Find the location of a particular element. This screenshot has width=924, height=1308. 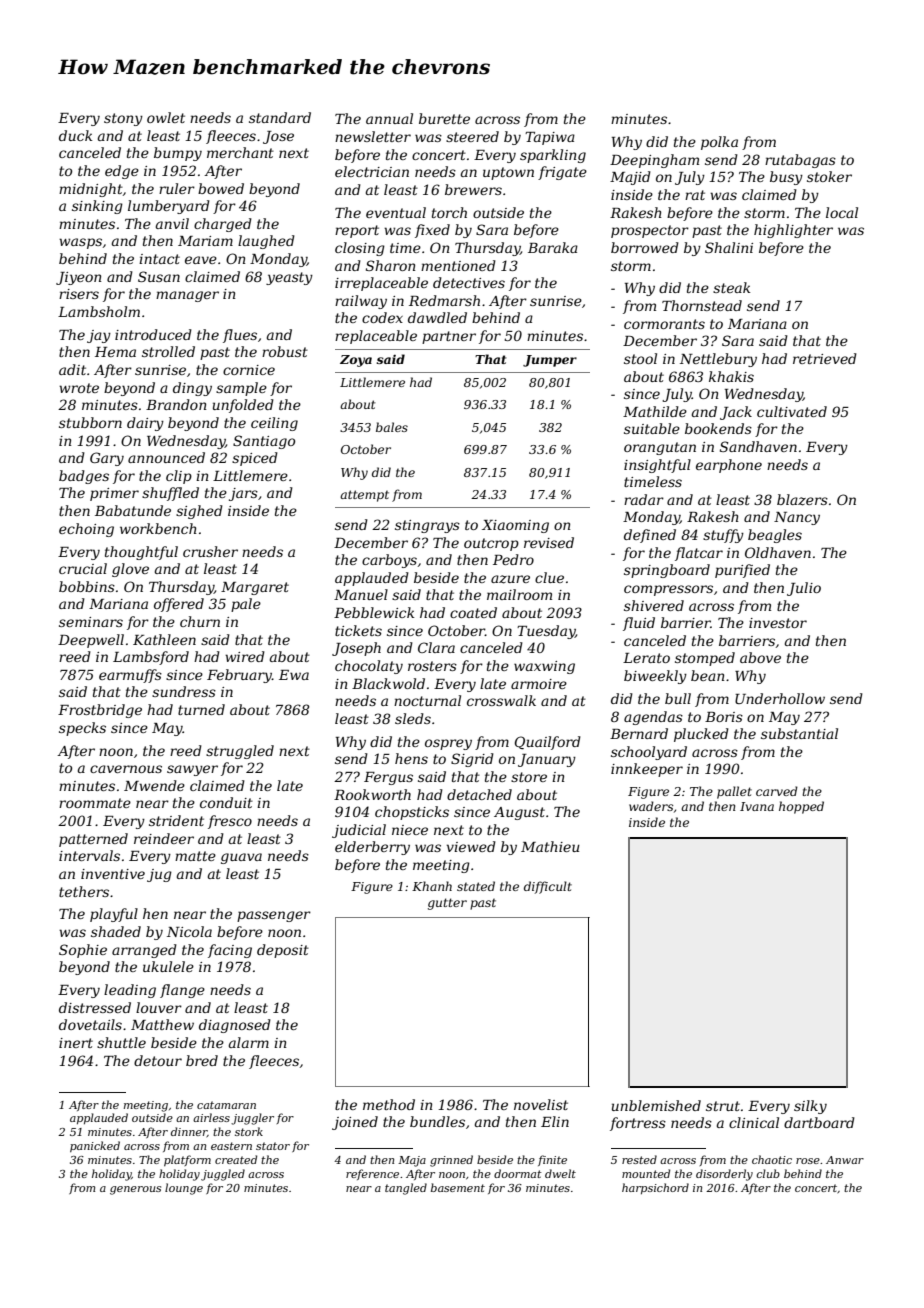

polka is located at coordinates (719, 143).
